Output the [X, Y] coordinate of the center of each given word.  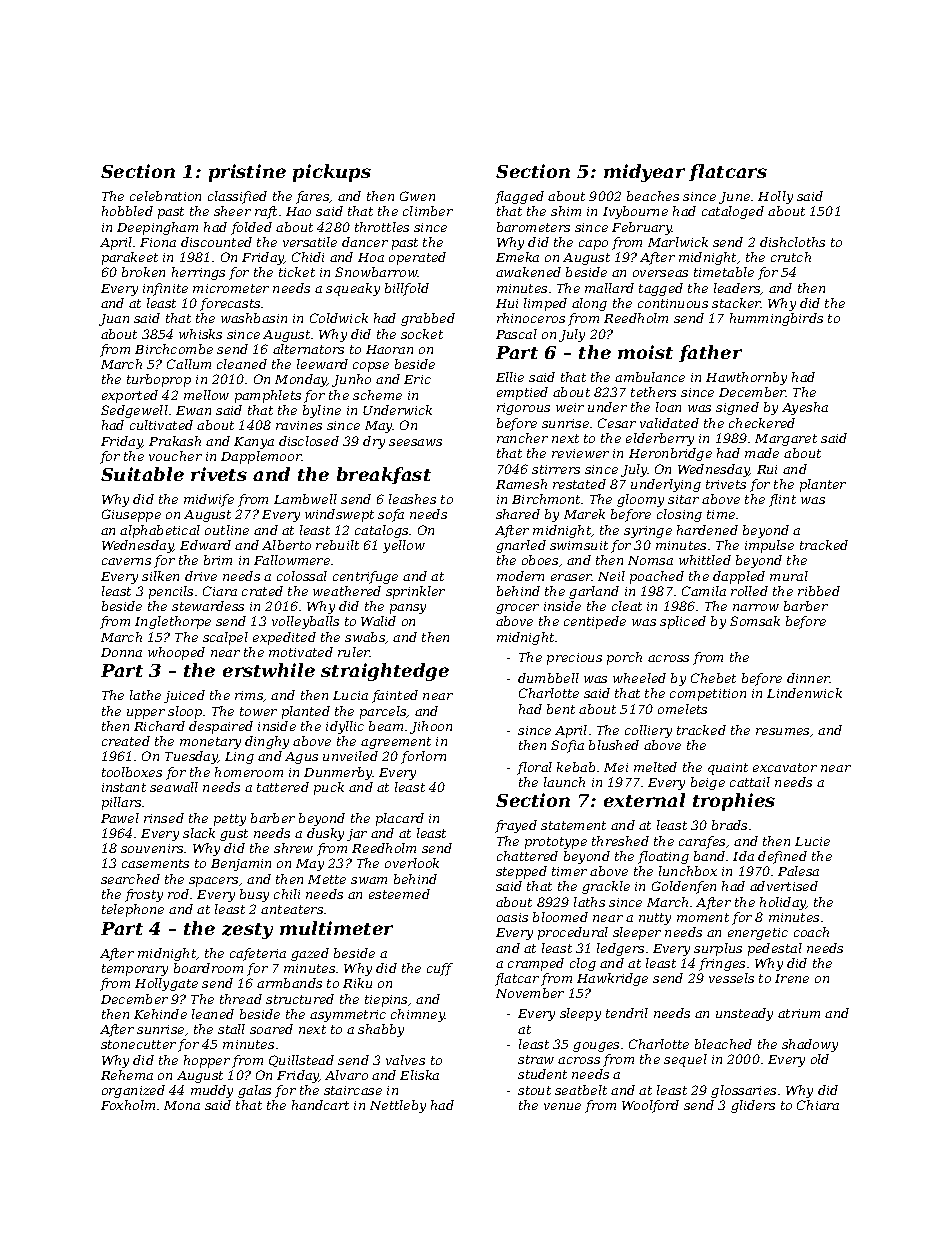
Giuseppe [131, 515]
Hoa [371, 257]
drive [201, 576]
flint [782, 500]
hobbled [127, 211]
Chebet [713, 678]
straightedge [385, 672]
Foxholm [128, 1105]
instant [124, 787]
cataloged [733, 212]
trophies [734, 802]
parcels [383, 712]
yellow [404, 546]
